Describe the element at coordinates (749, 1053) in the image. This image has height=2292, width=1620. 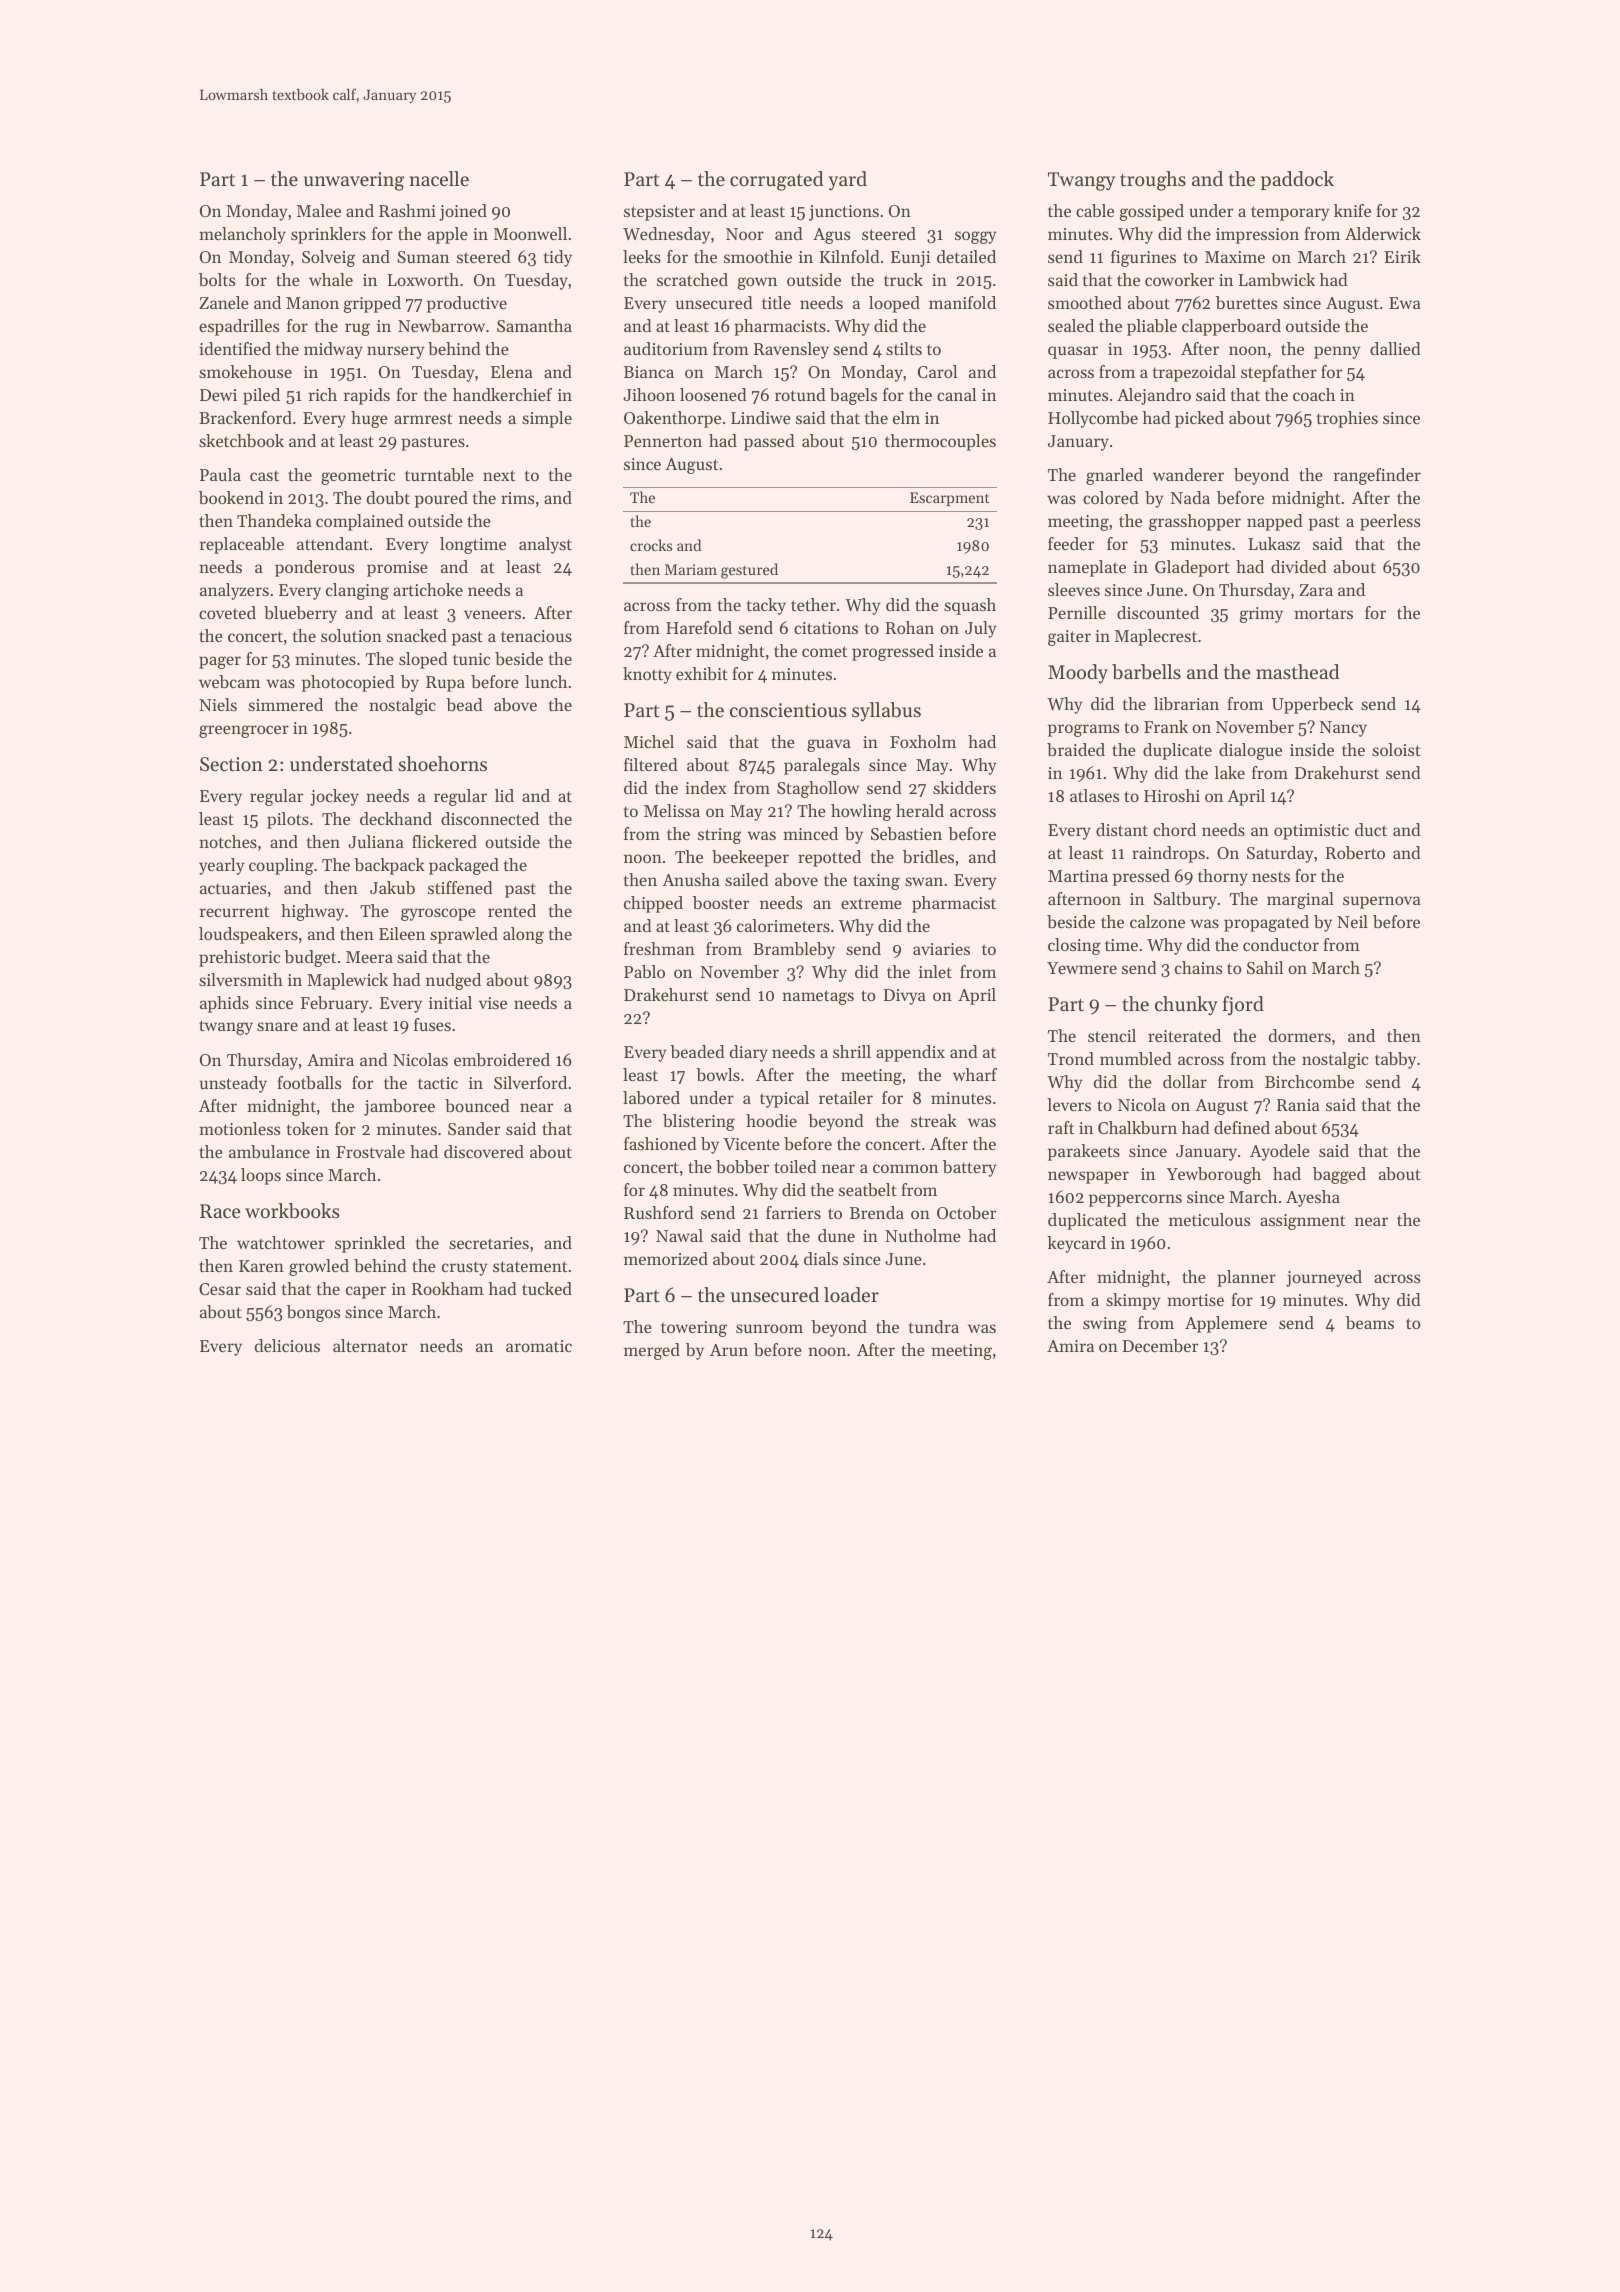
I see `diary` at that location.
